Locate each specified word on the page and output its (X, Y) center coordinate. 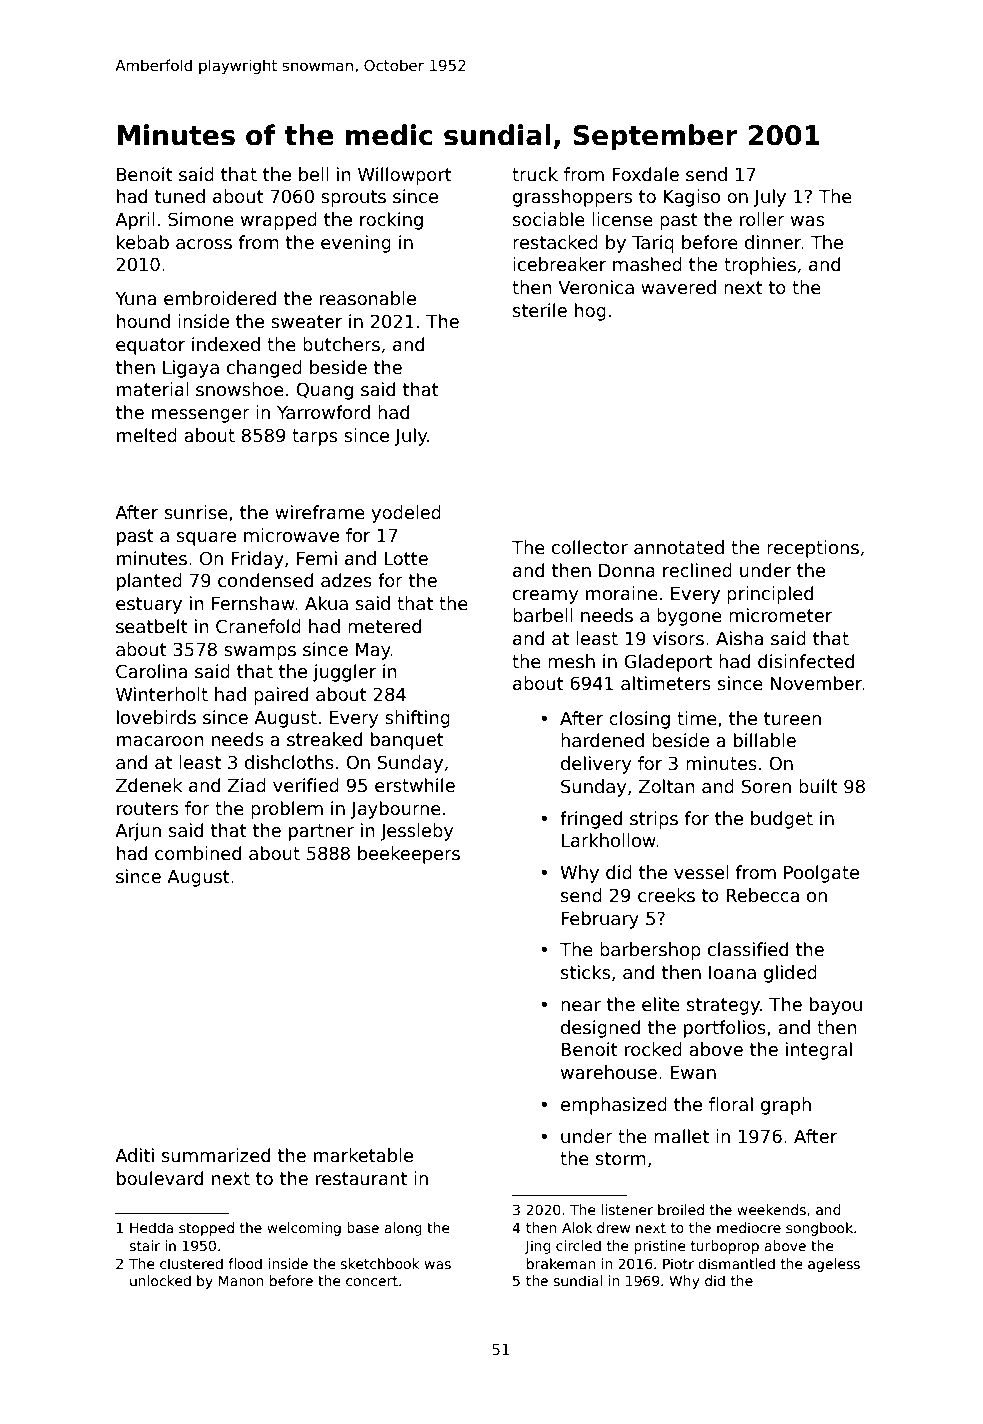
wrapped (279, 221)
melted (147, 435)
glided (790, 974)
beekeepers (409, 855)
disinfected (806, 661)
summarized (216, 1155)
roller (762, 219)
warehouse (609, 1072)
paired (281, 696)
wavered (678, 287)
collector (590, 547)
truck (535, 174)
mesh (571, 661)
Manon (241, 1280)
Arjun (138, 832)
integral (819, 1051)
